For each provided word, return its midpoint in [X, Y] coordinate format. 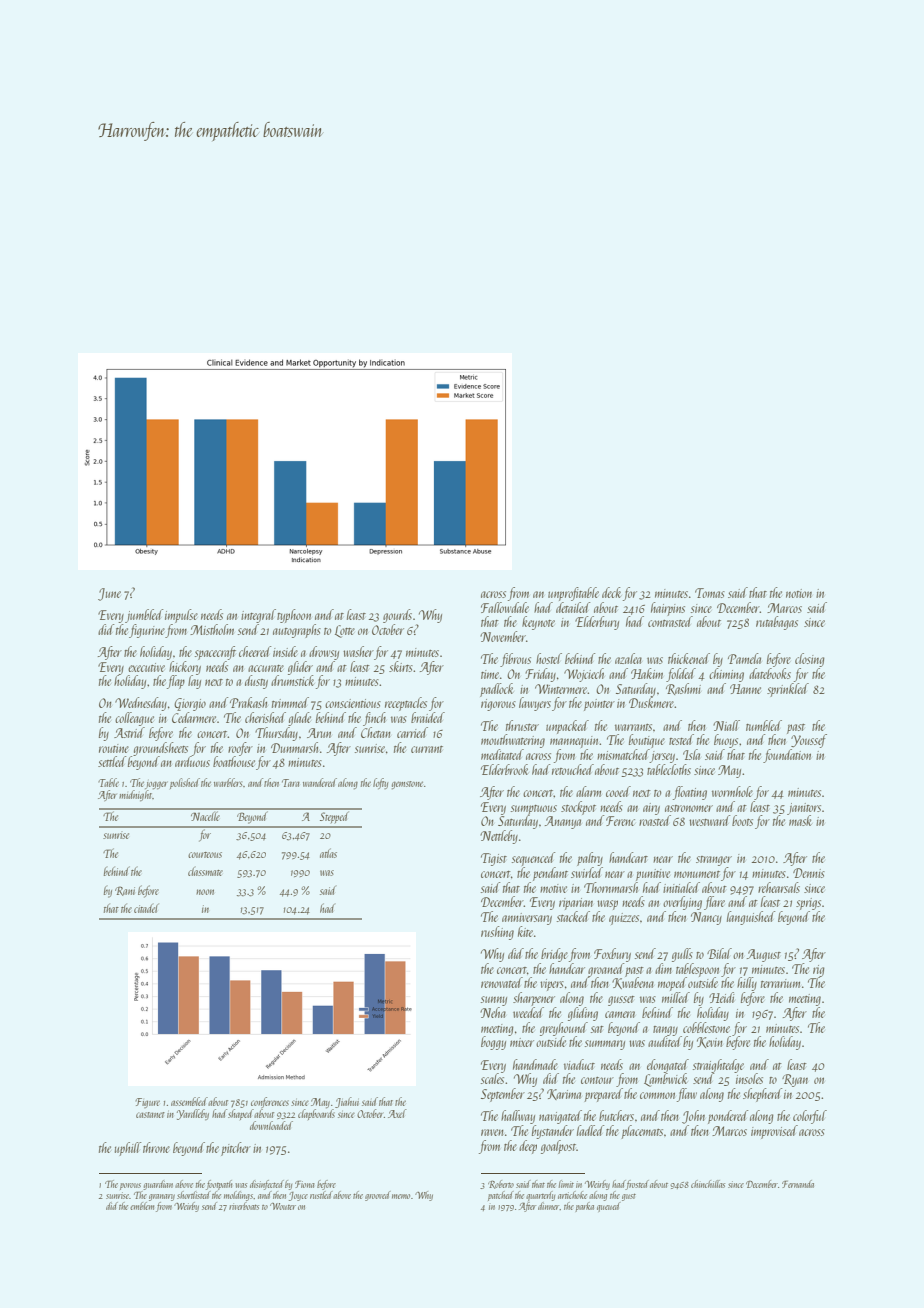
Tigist [494, 859]
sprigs [808, 904]
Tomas [710, 593]
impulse [181, 616]
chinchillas [708, 1184]
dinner [549, 1206]
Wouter [283, 1206]
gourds [397, 616]
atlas [328, 853]
